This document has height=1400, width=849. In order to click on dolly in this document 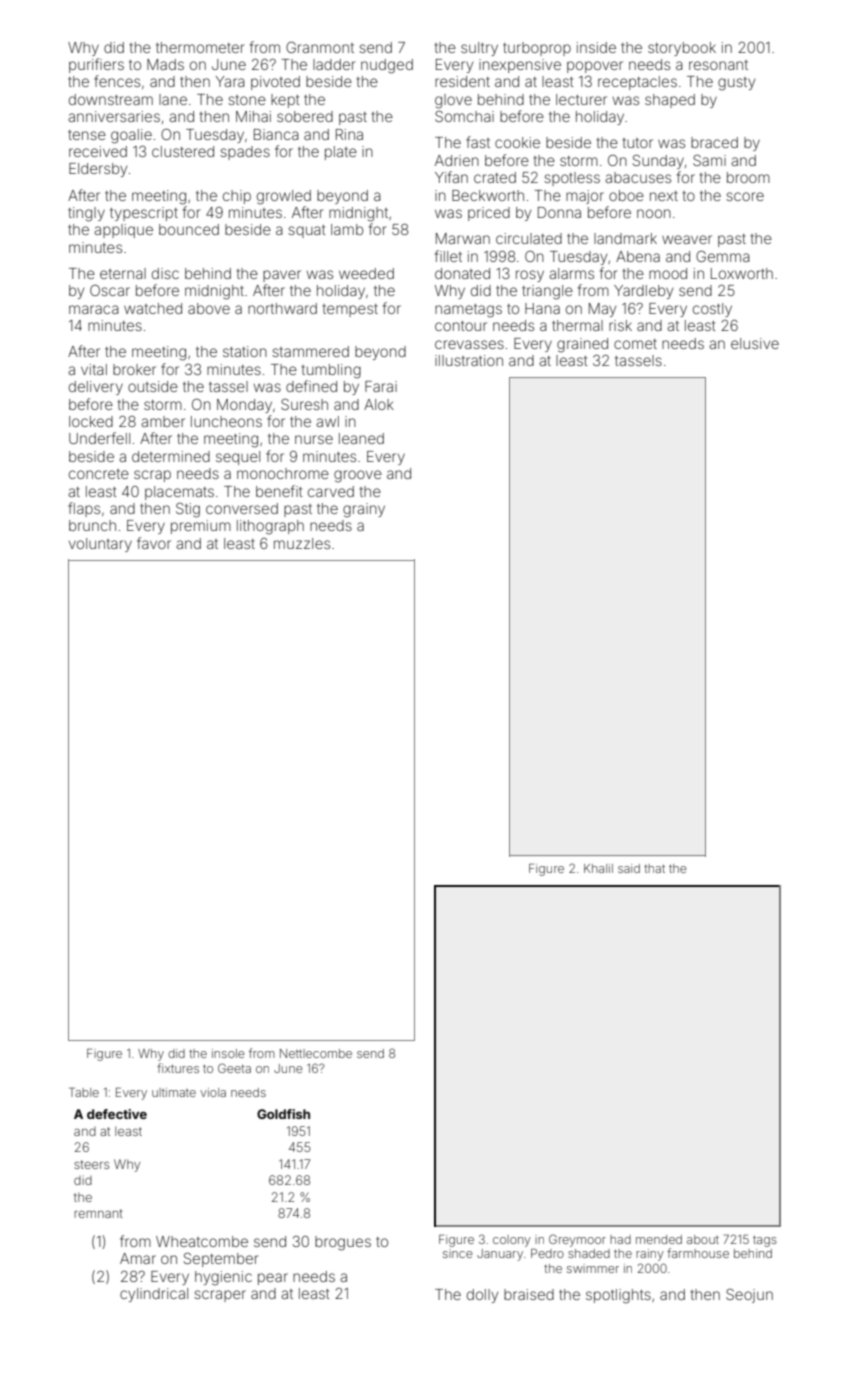, I will do `click(482, 1296)`.
